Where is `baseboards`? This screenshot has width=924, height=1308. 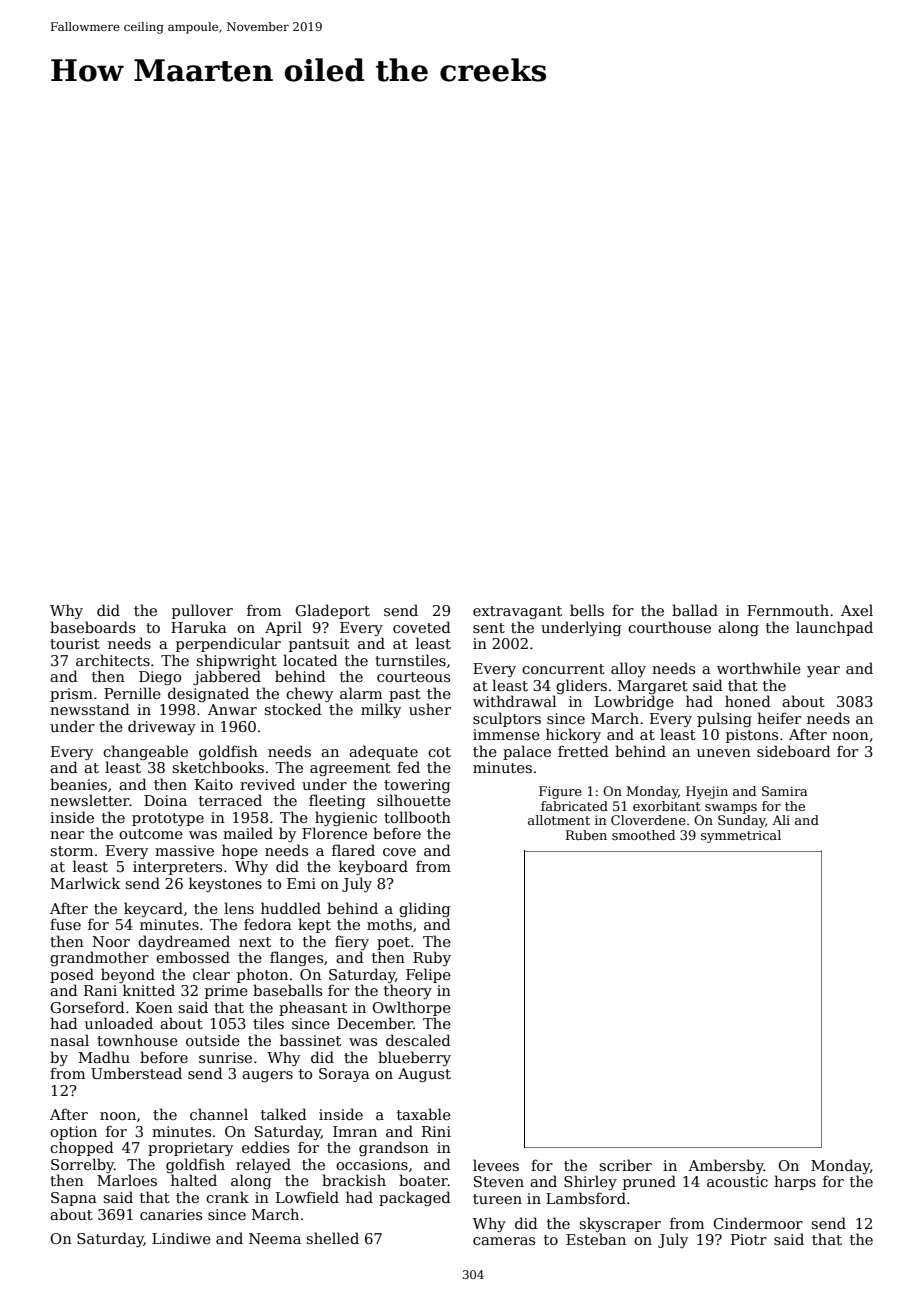 baseboards is located at coordinates (92, 627).
